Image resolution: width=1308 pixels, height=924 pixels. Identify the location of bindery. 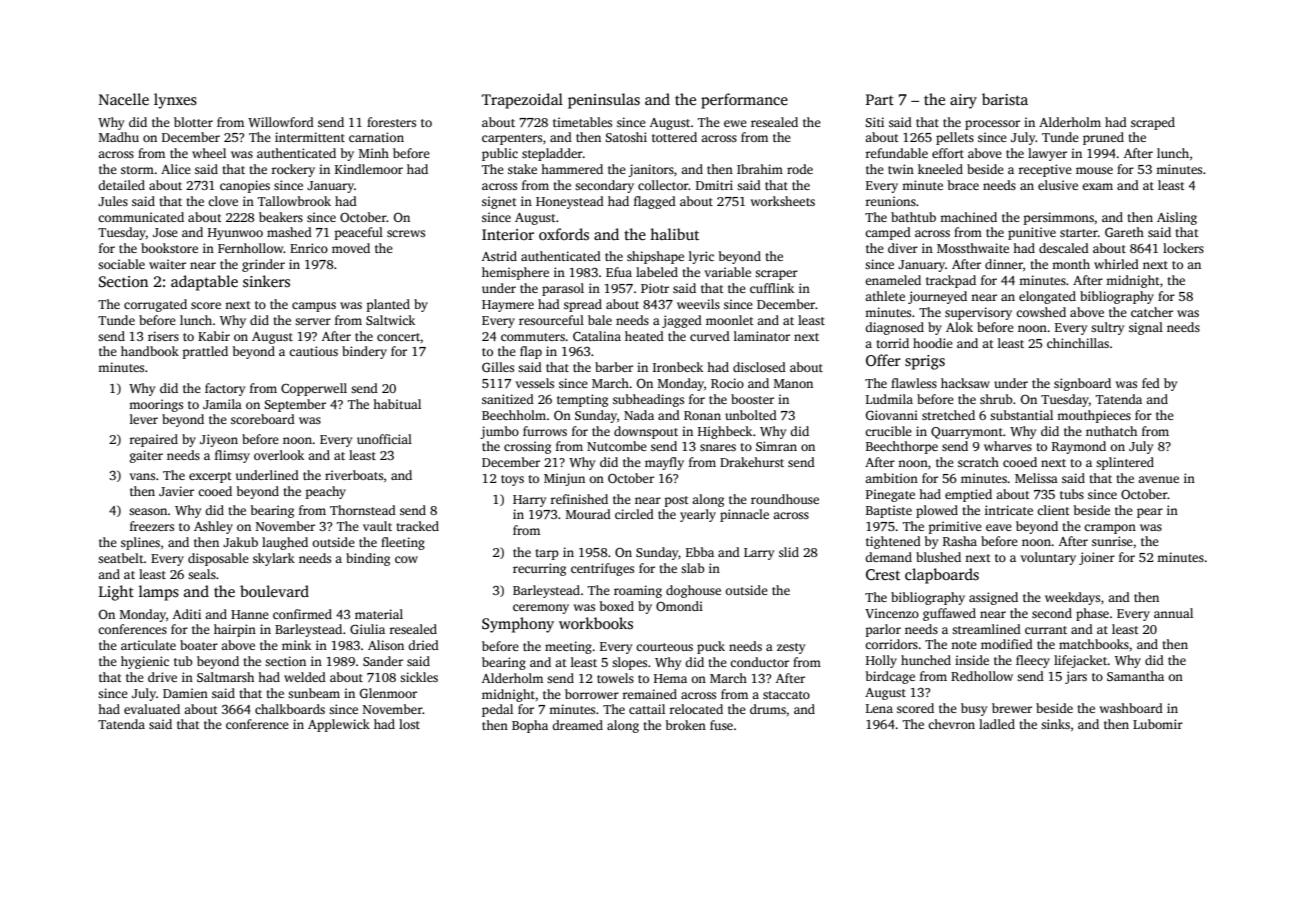
(364, 352).
